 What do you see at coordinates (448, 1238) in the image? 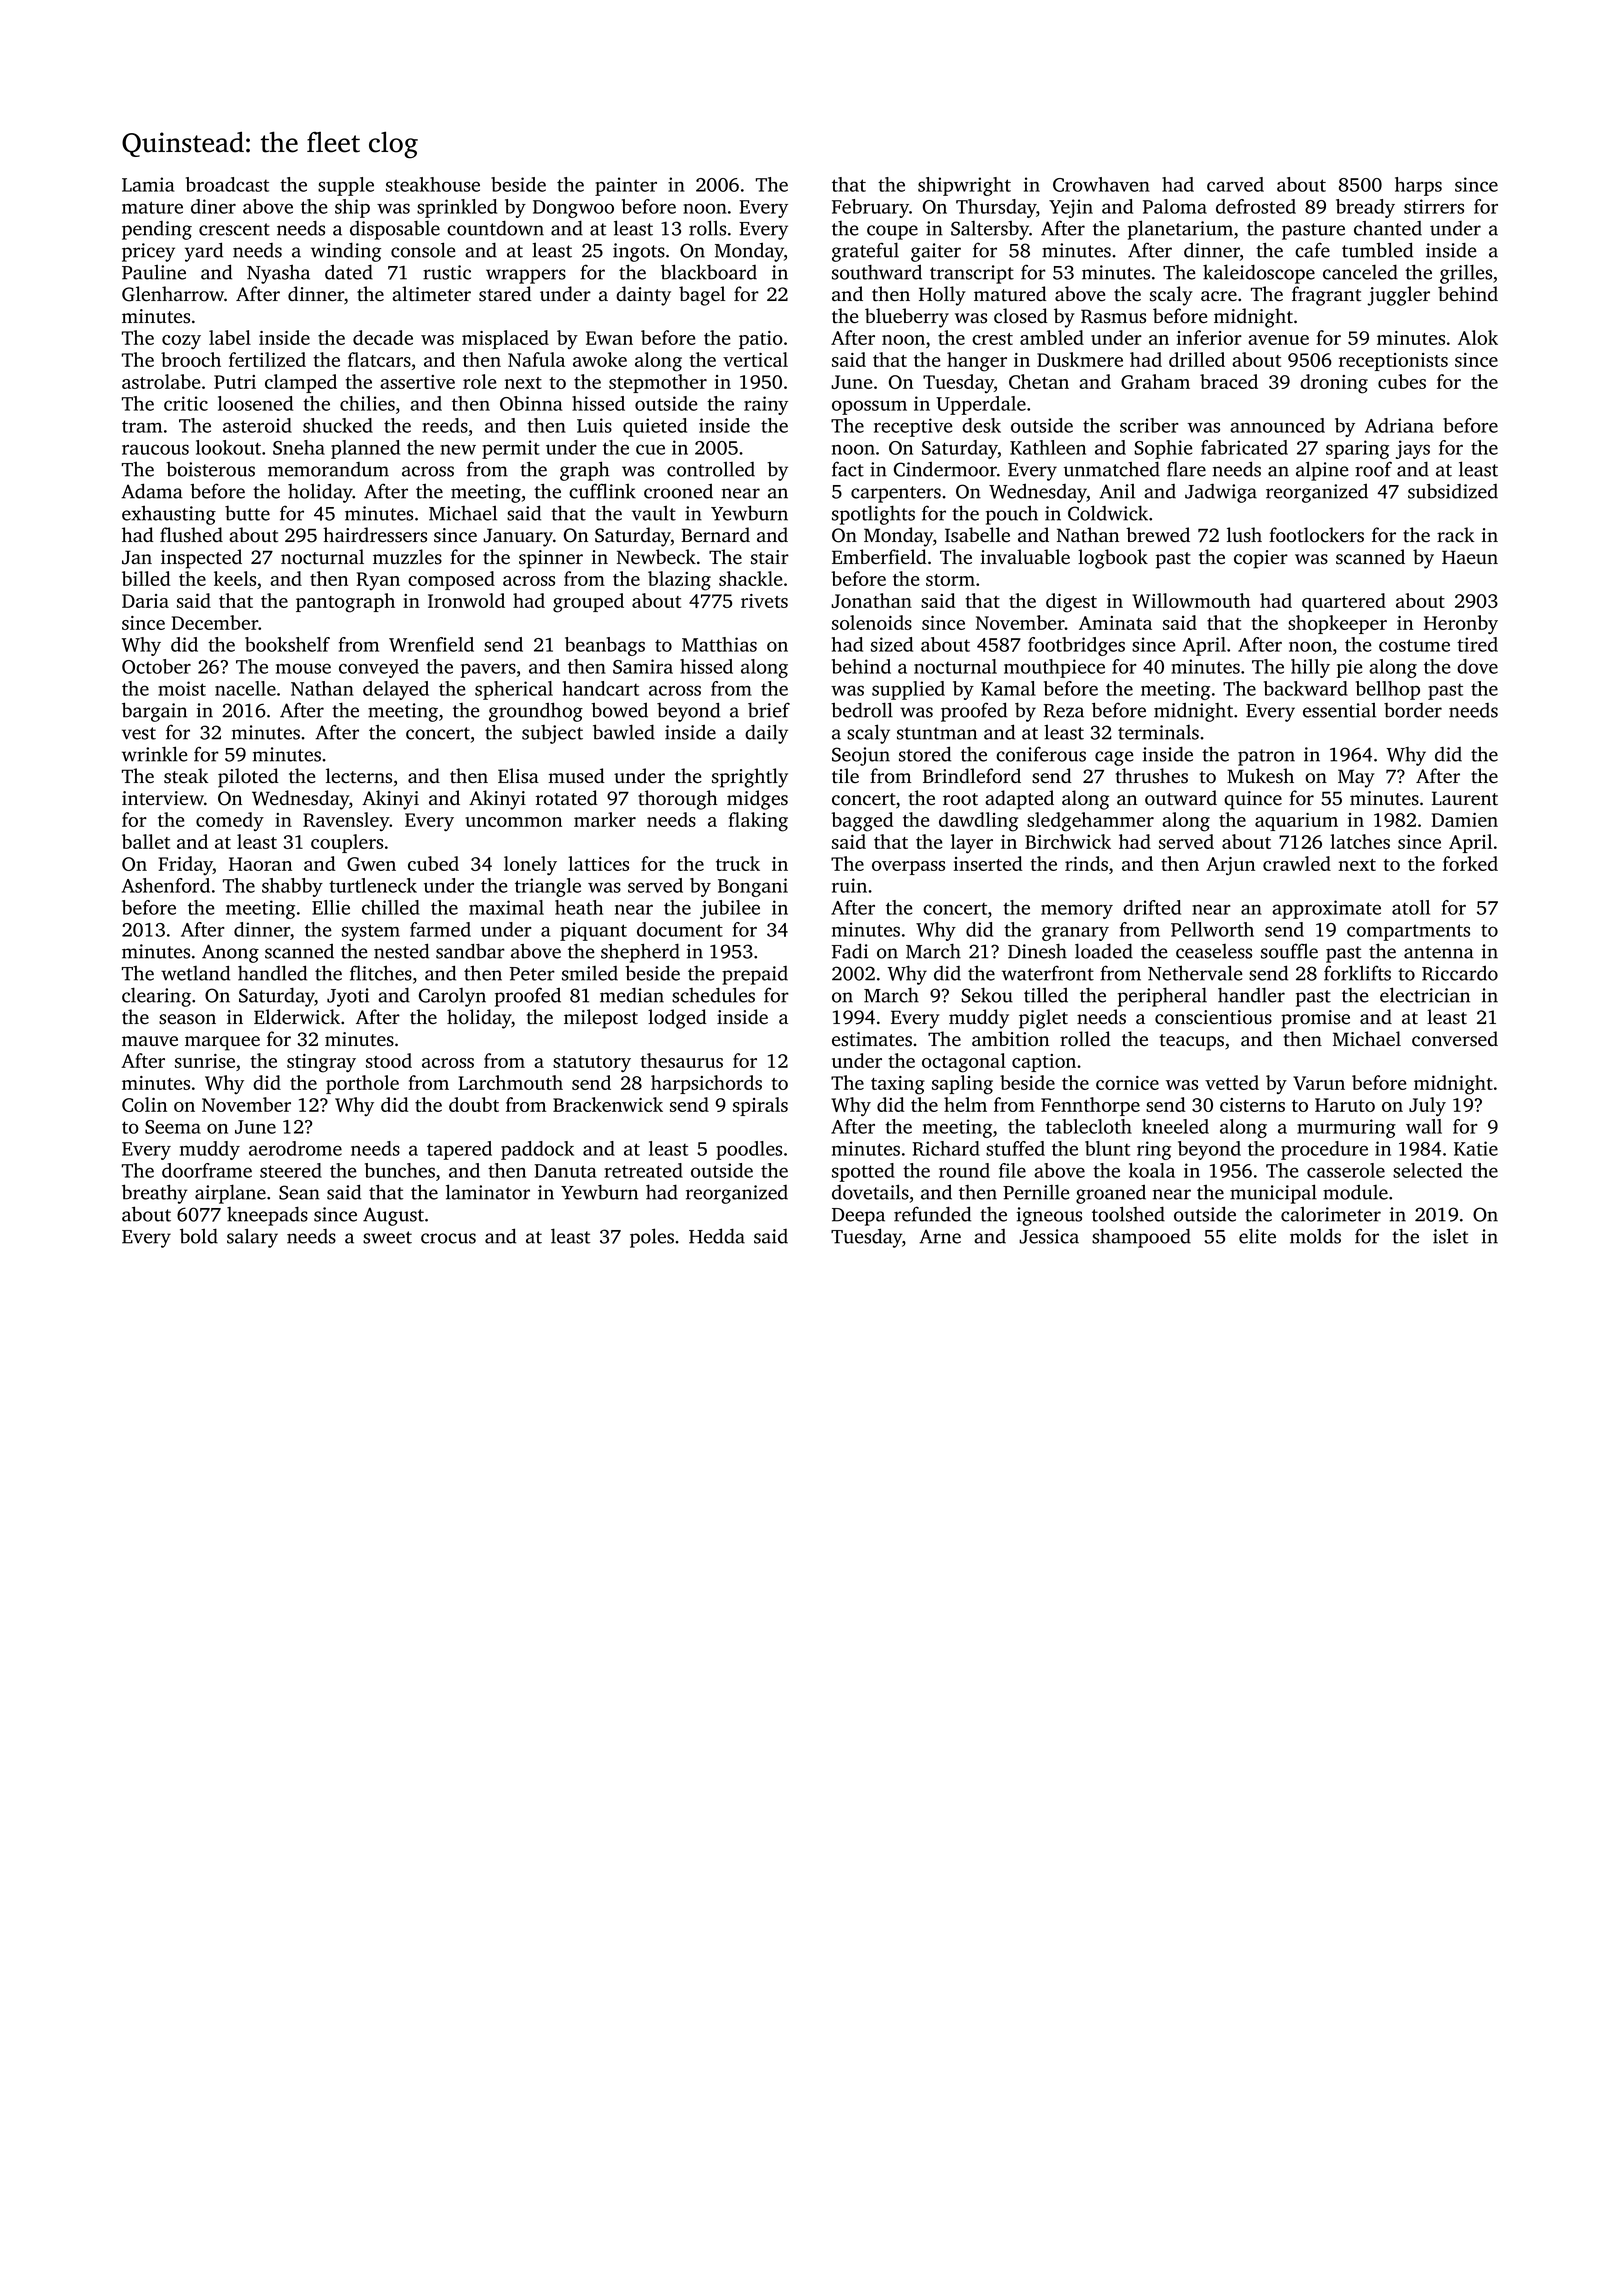
I see `crocus` at bounding box center [448, 1238].
